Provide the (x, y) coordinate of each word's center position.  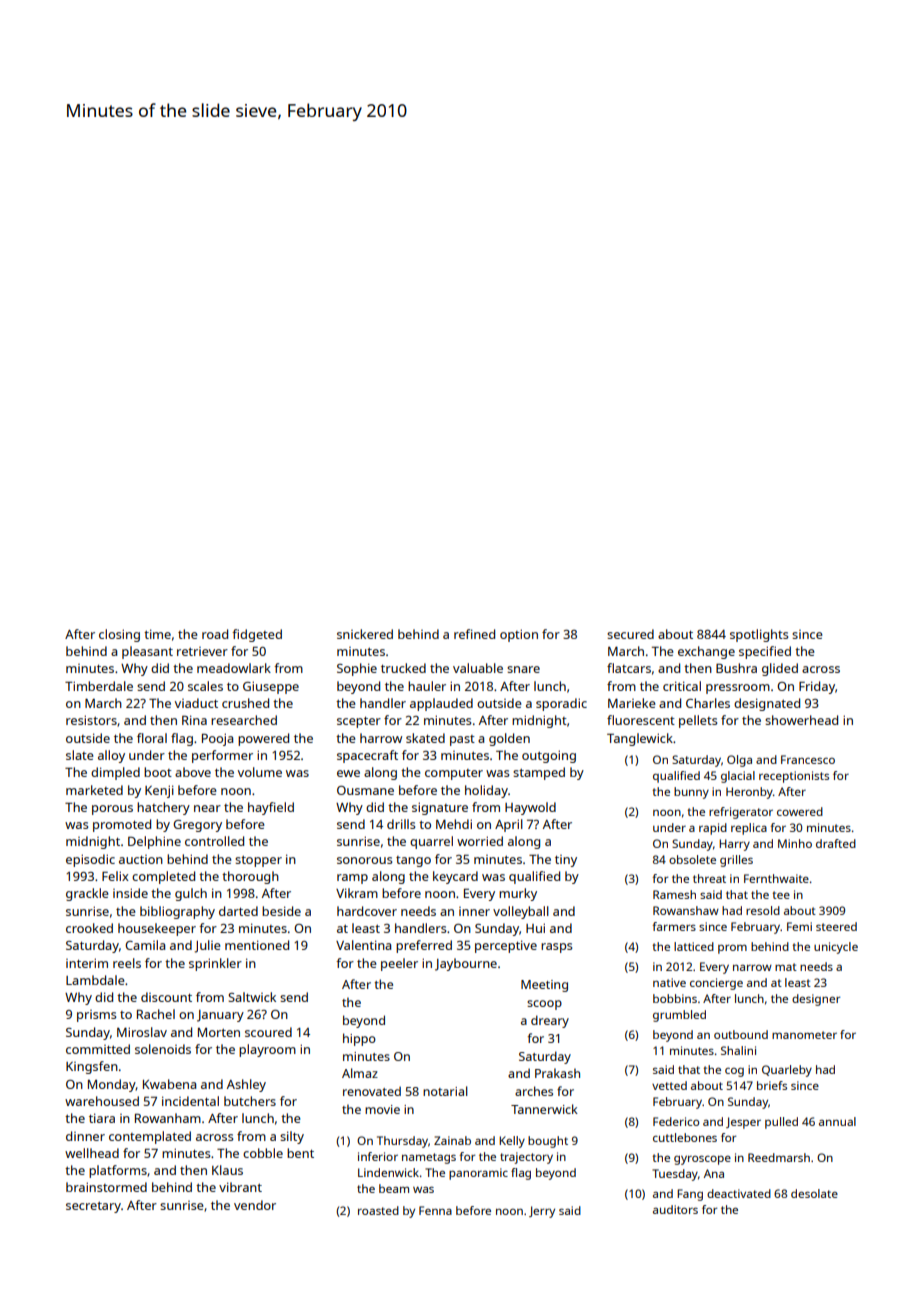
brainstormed (106, 1187)
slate (80, 755)
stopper (258, 861)
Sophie (357, 669)
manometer (804, 1035)
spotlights (759, 635)
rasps (556, 948)
